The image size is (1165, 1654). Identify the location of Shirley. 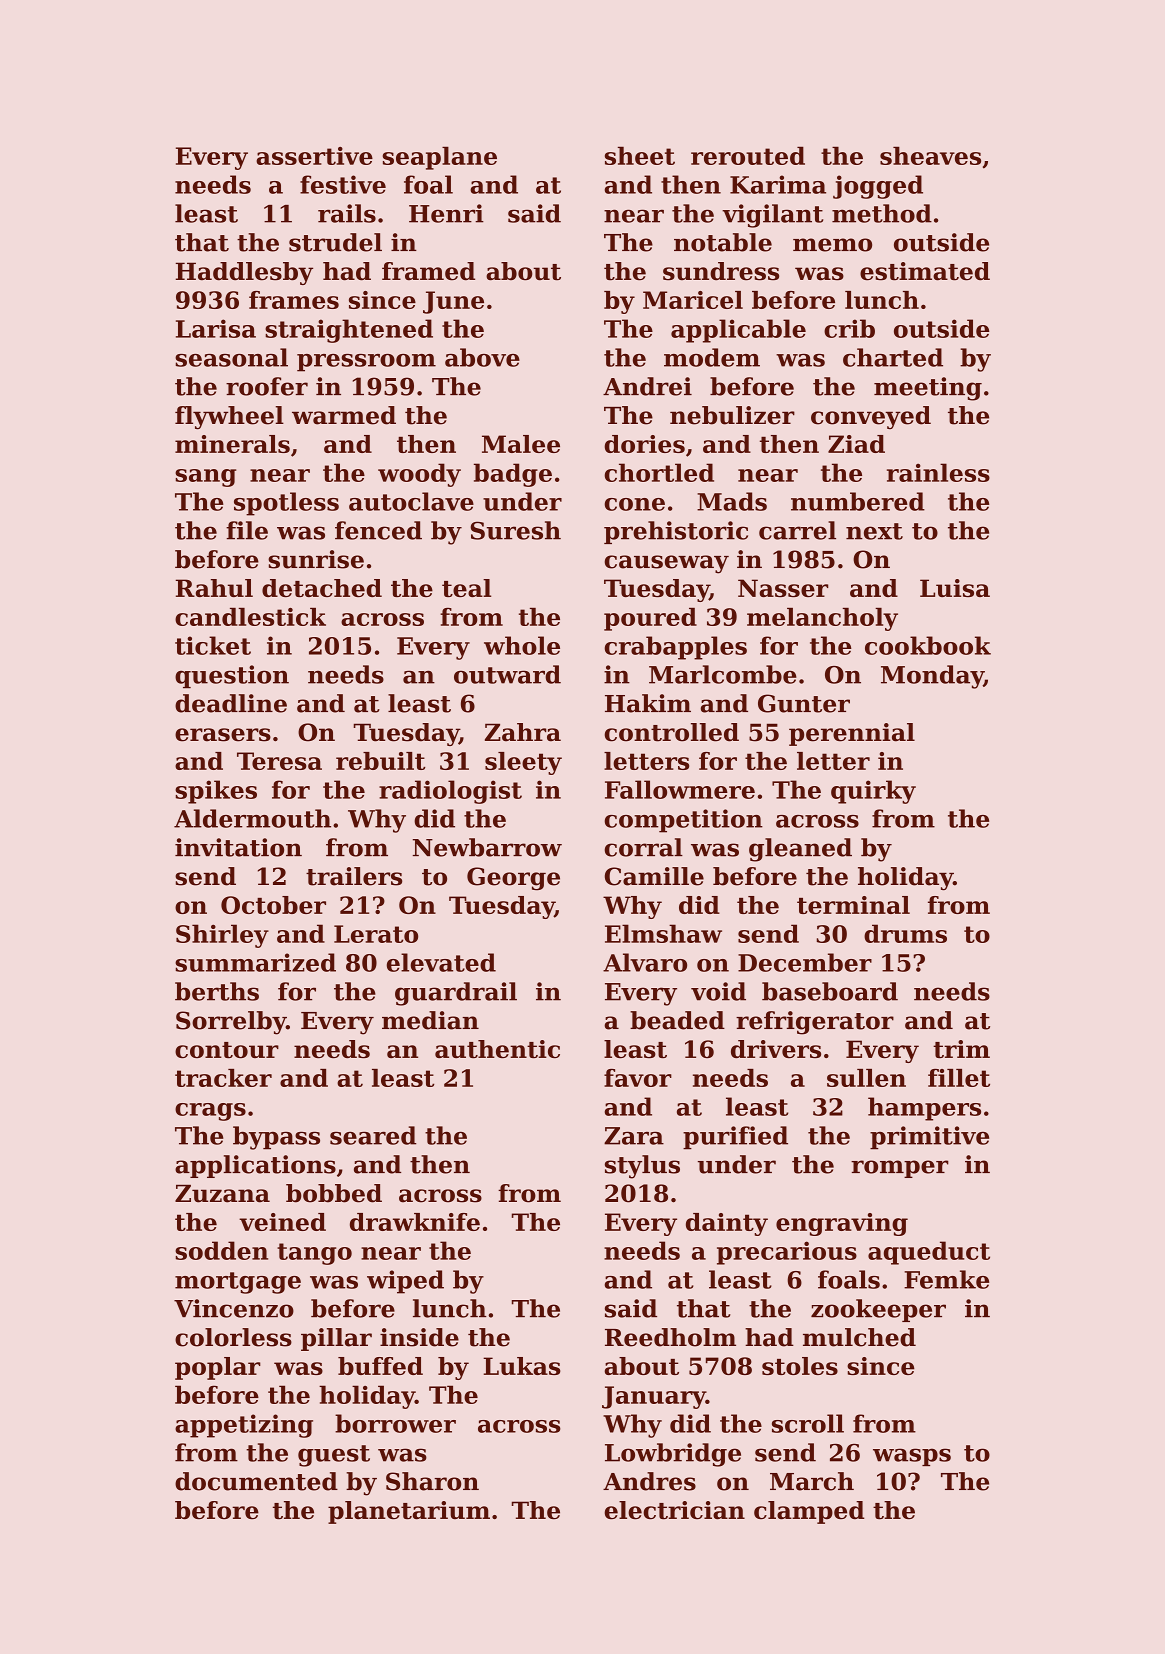
(222, 936).
